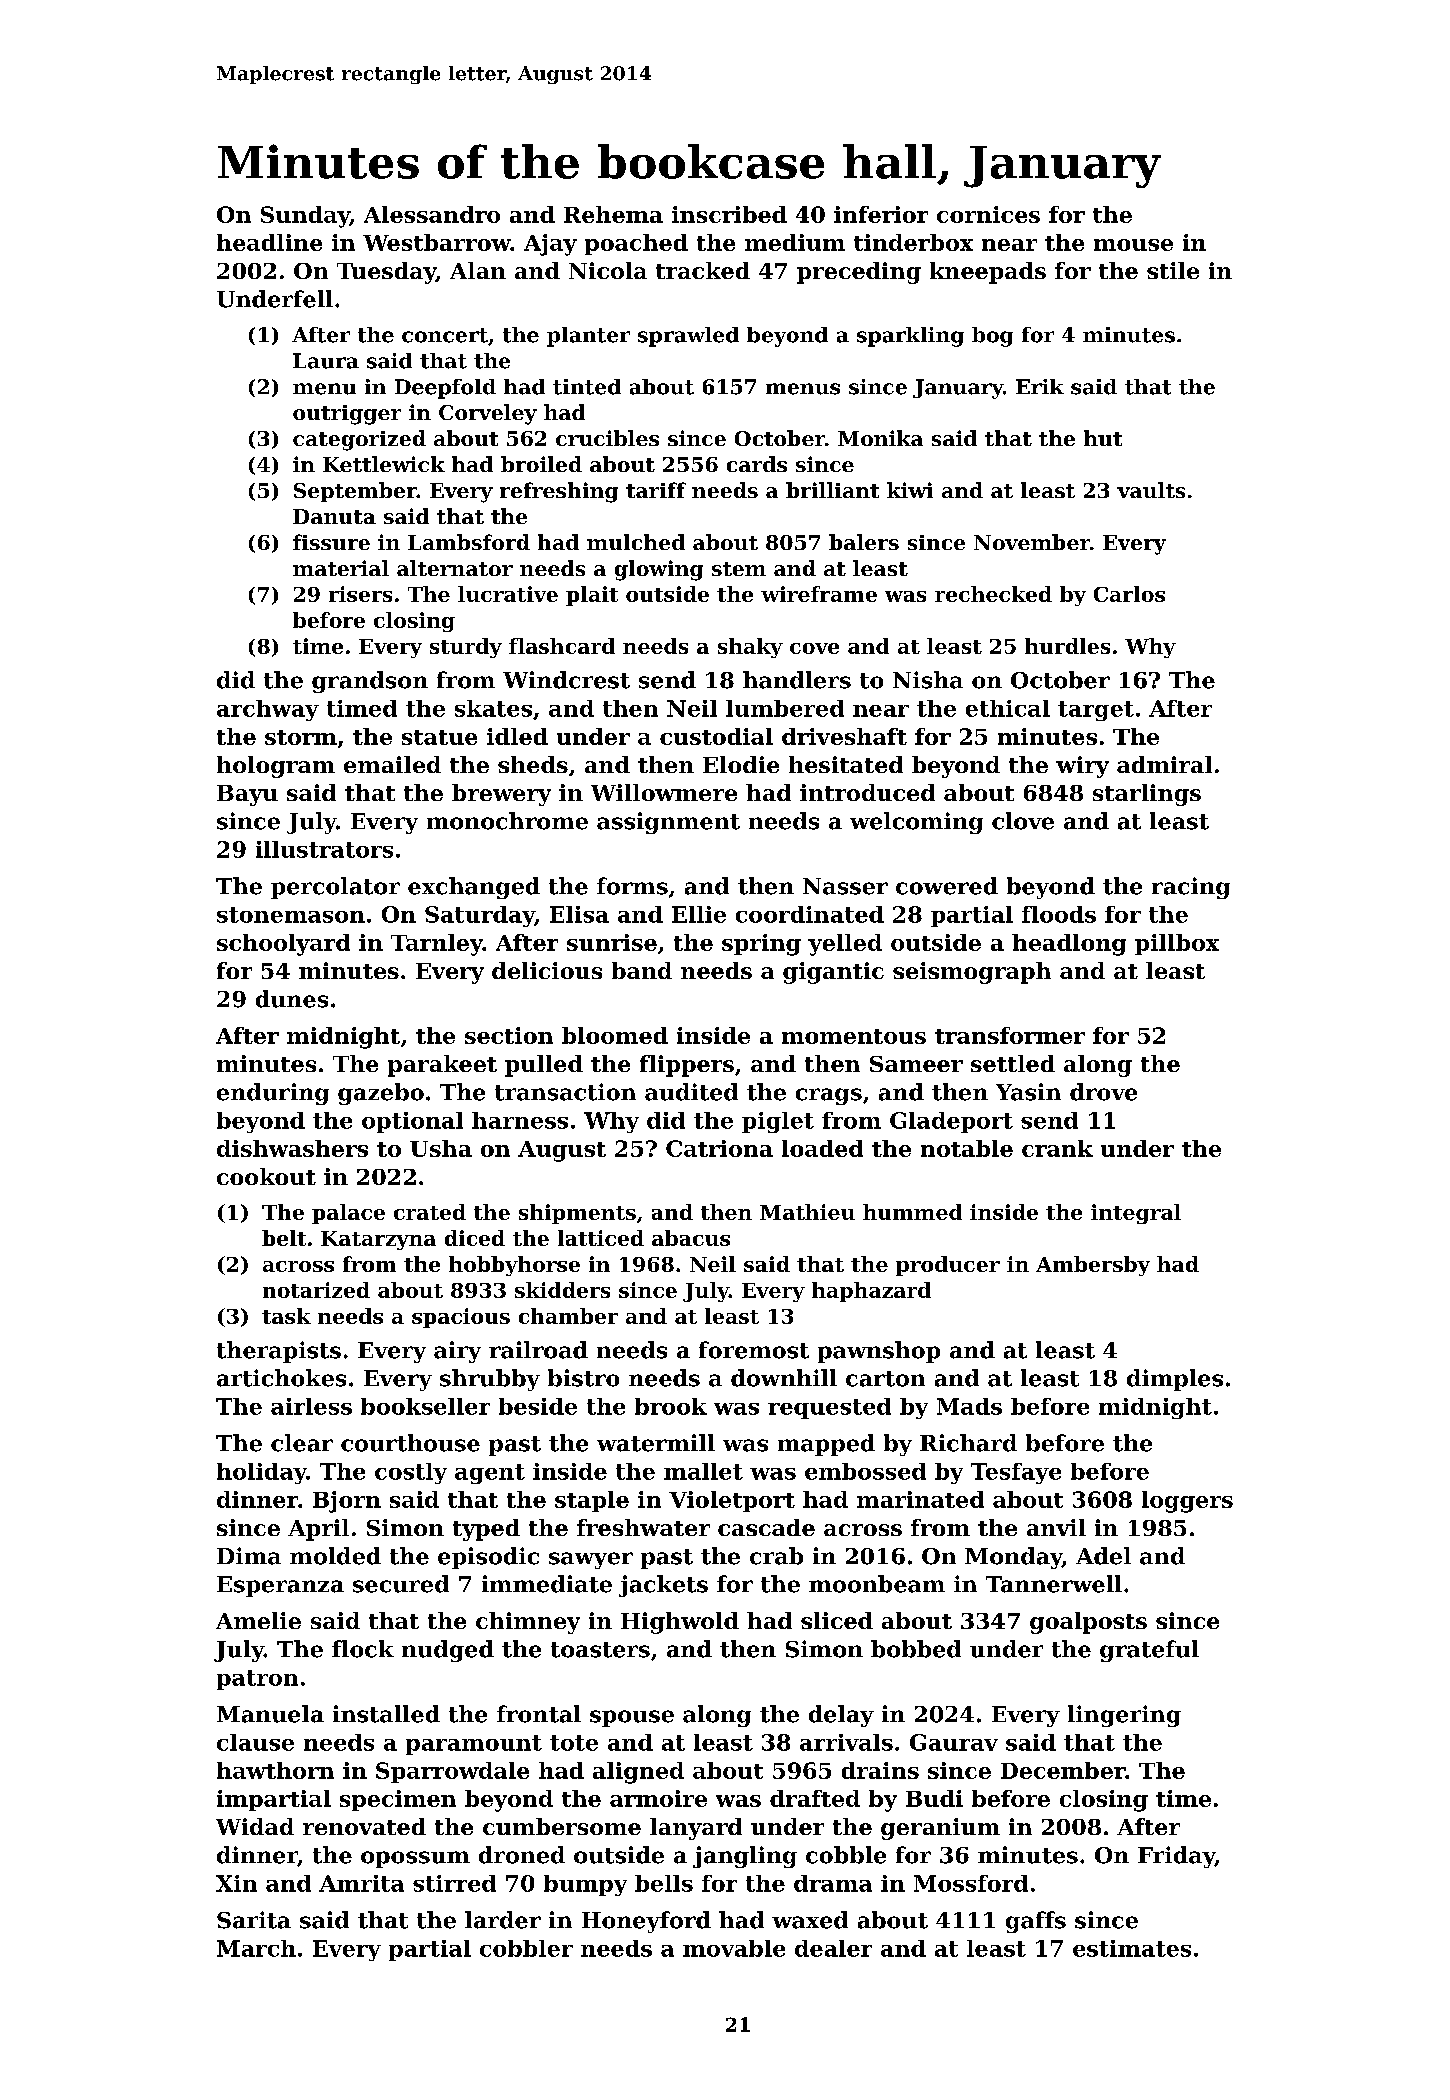  What do you see at coordinates (1151, 490) in the page?
I see `vaults` at bounding box center [1151, 490].
